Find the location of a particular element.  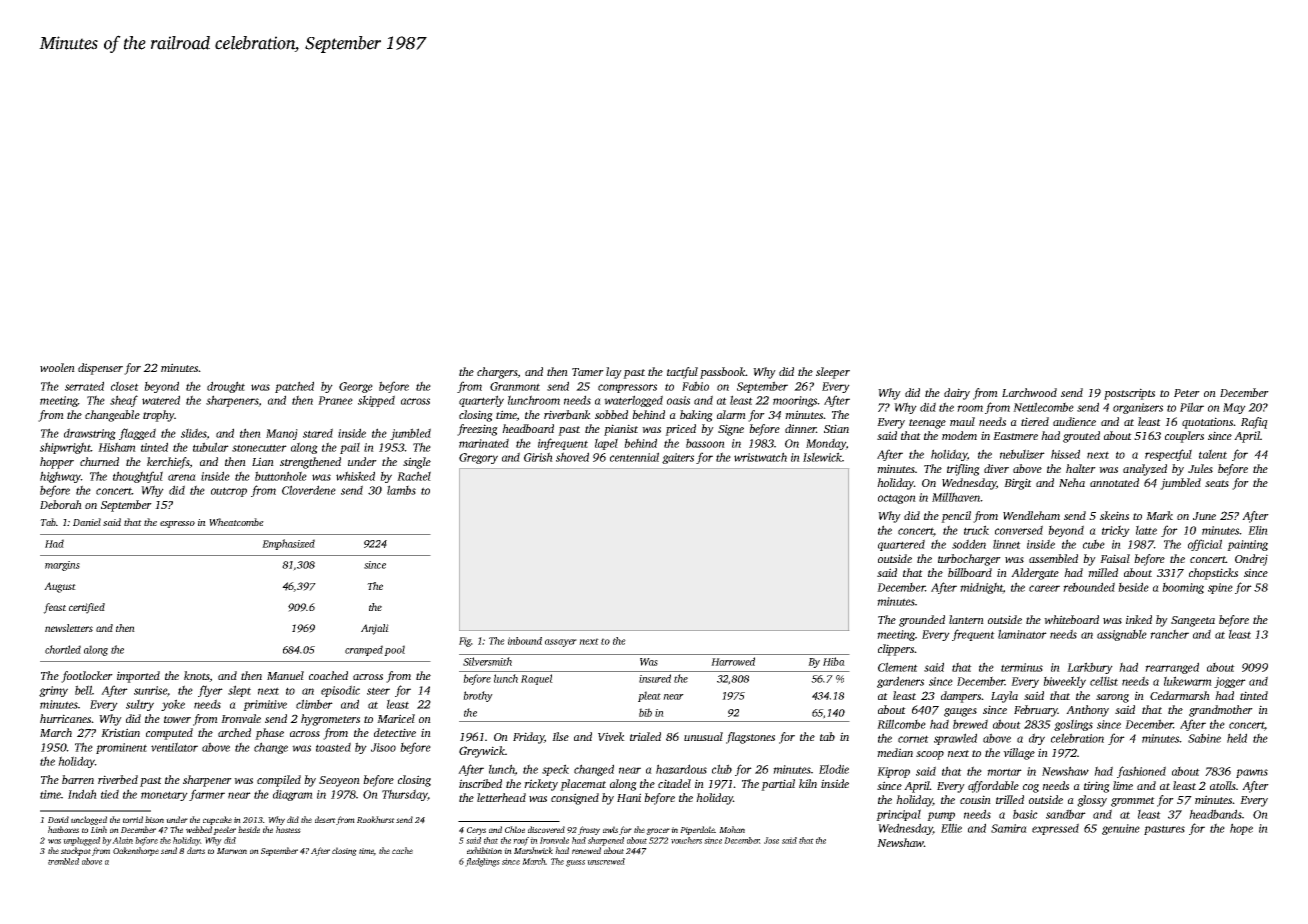

coached is located at coordinates (328, 675).
